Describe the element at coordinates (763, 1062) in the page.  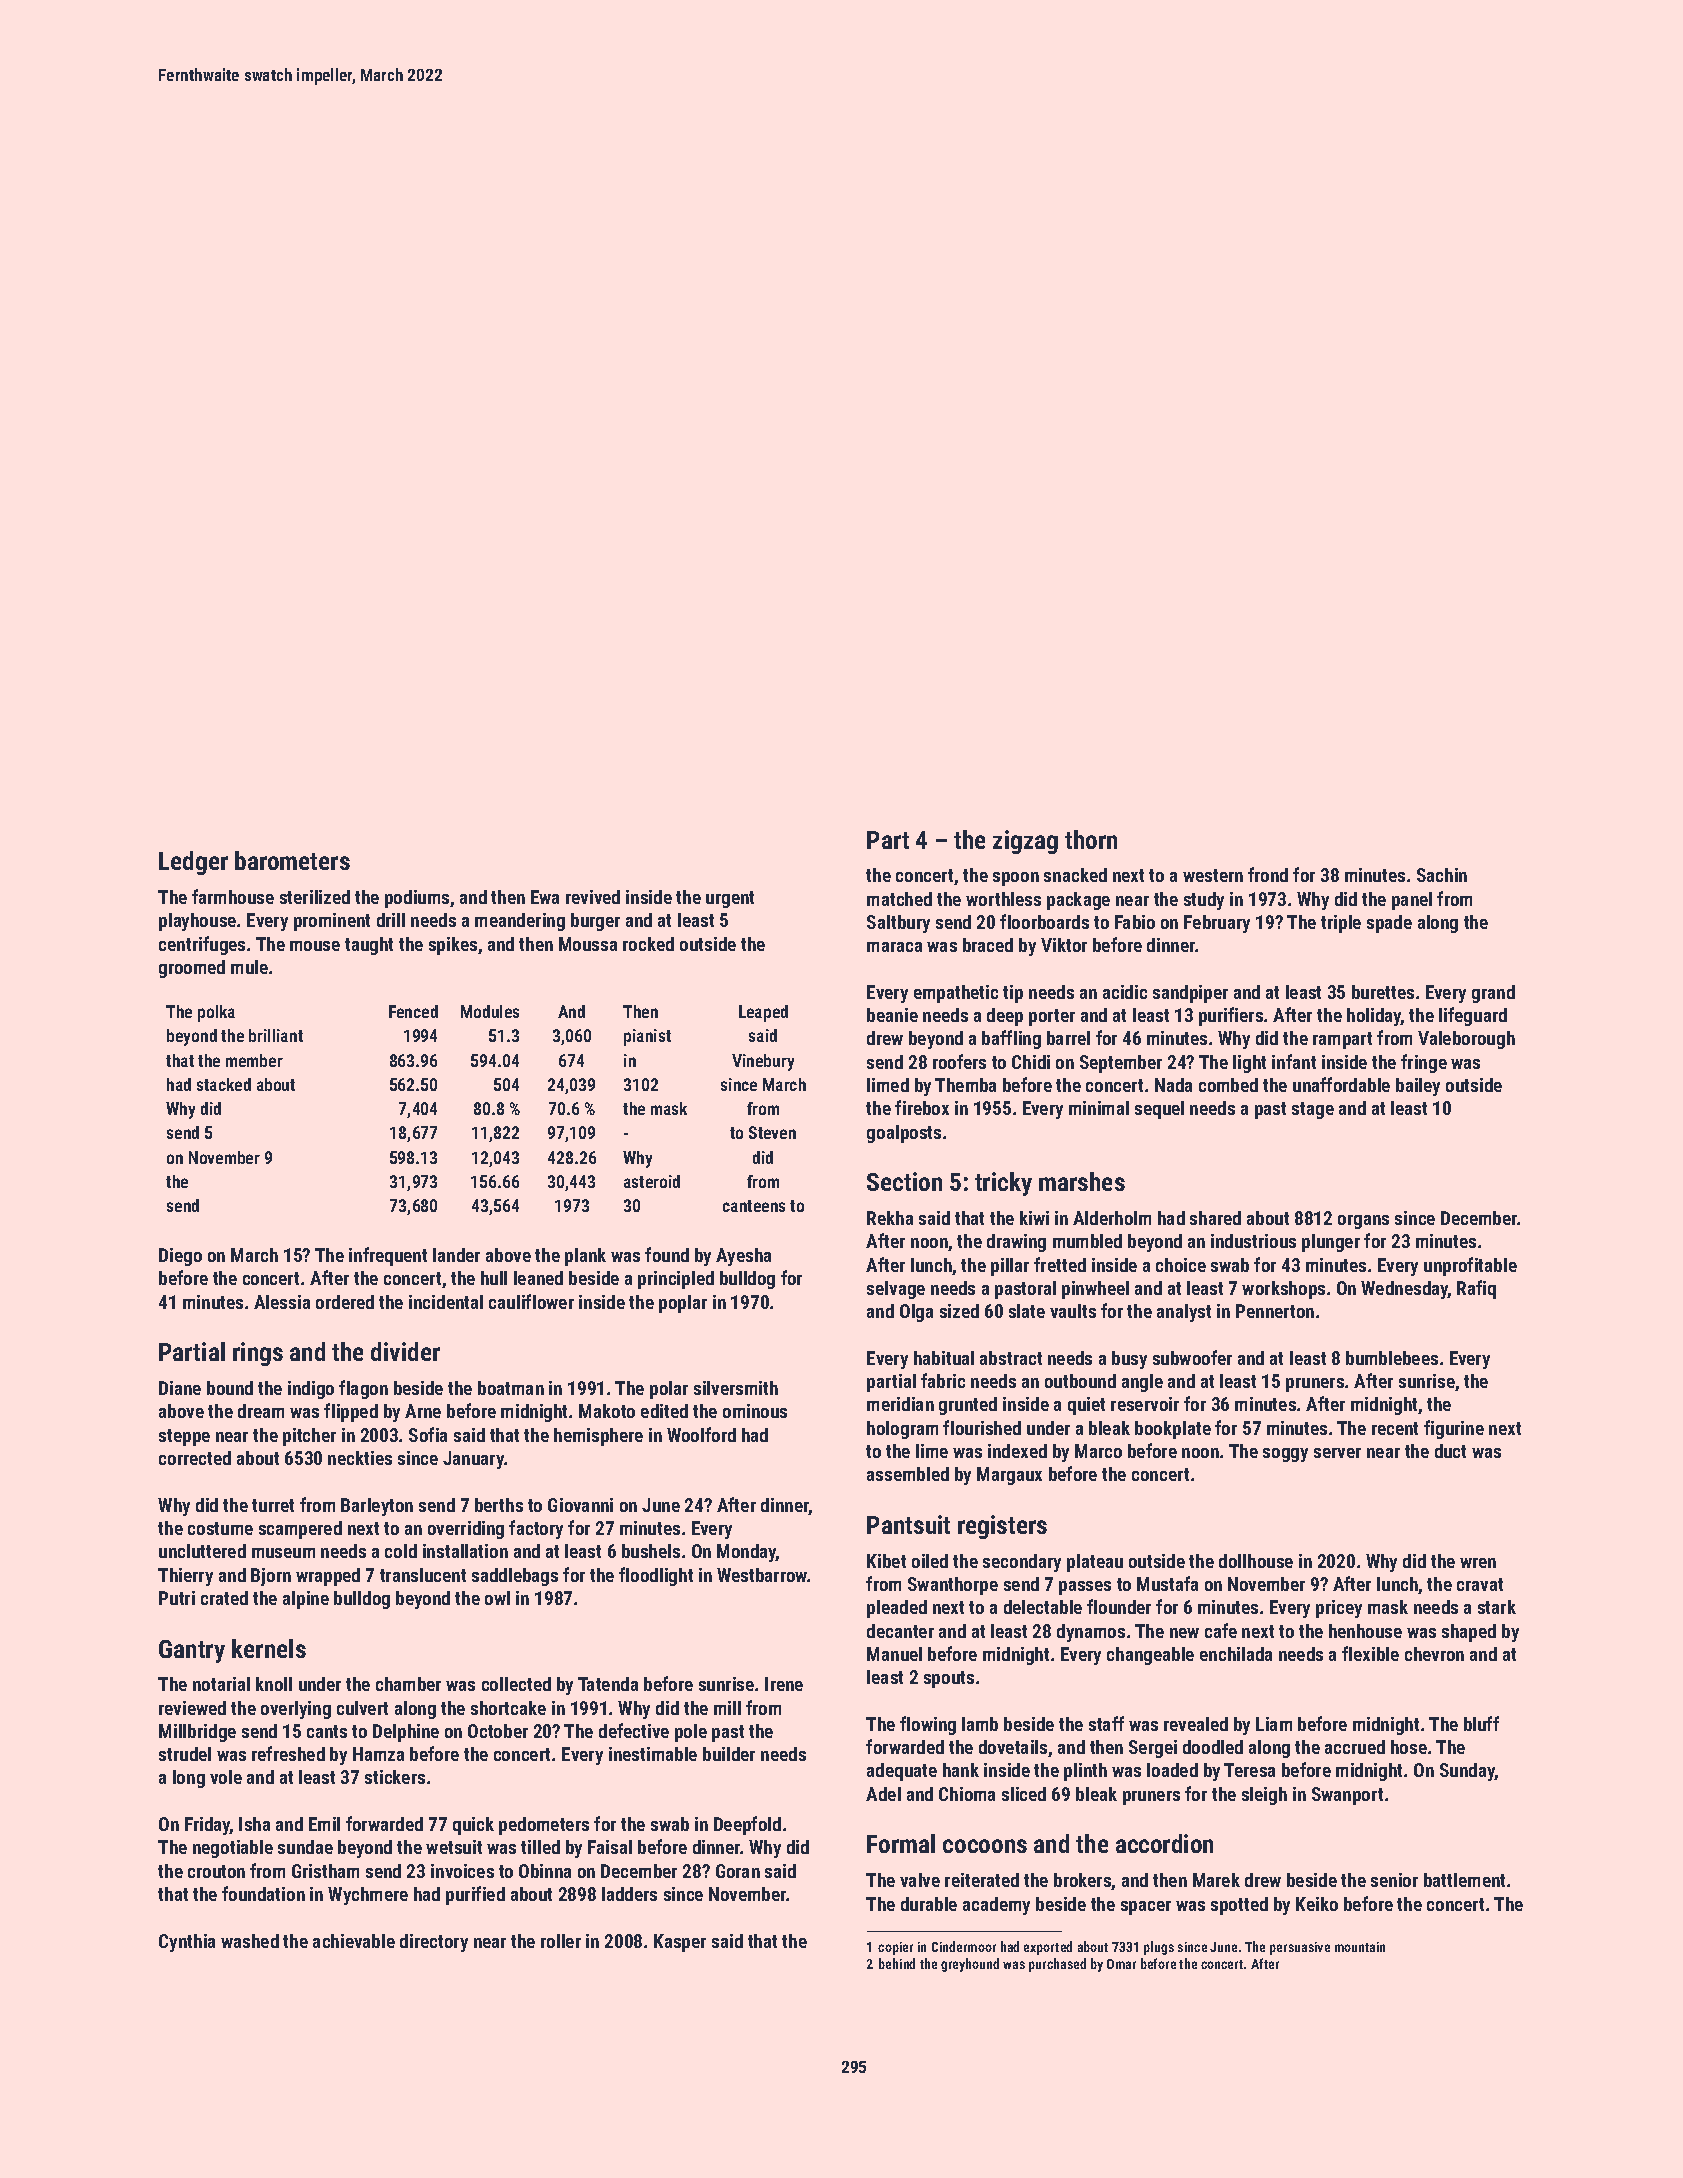
I see `Vinebury` at that location.
